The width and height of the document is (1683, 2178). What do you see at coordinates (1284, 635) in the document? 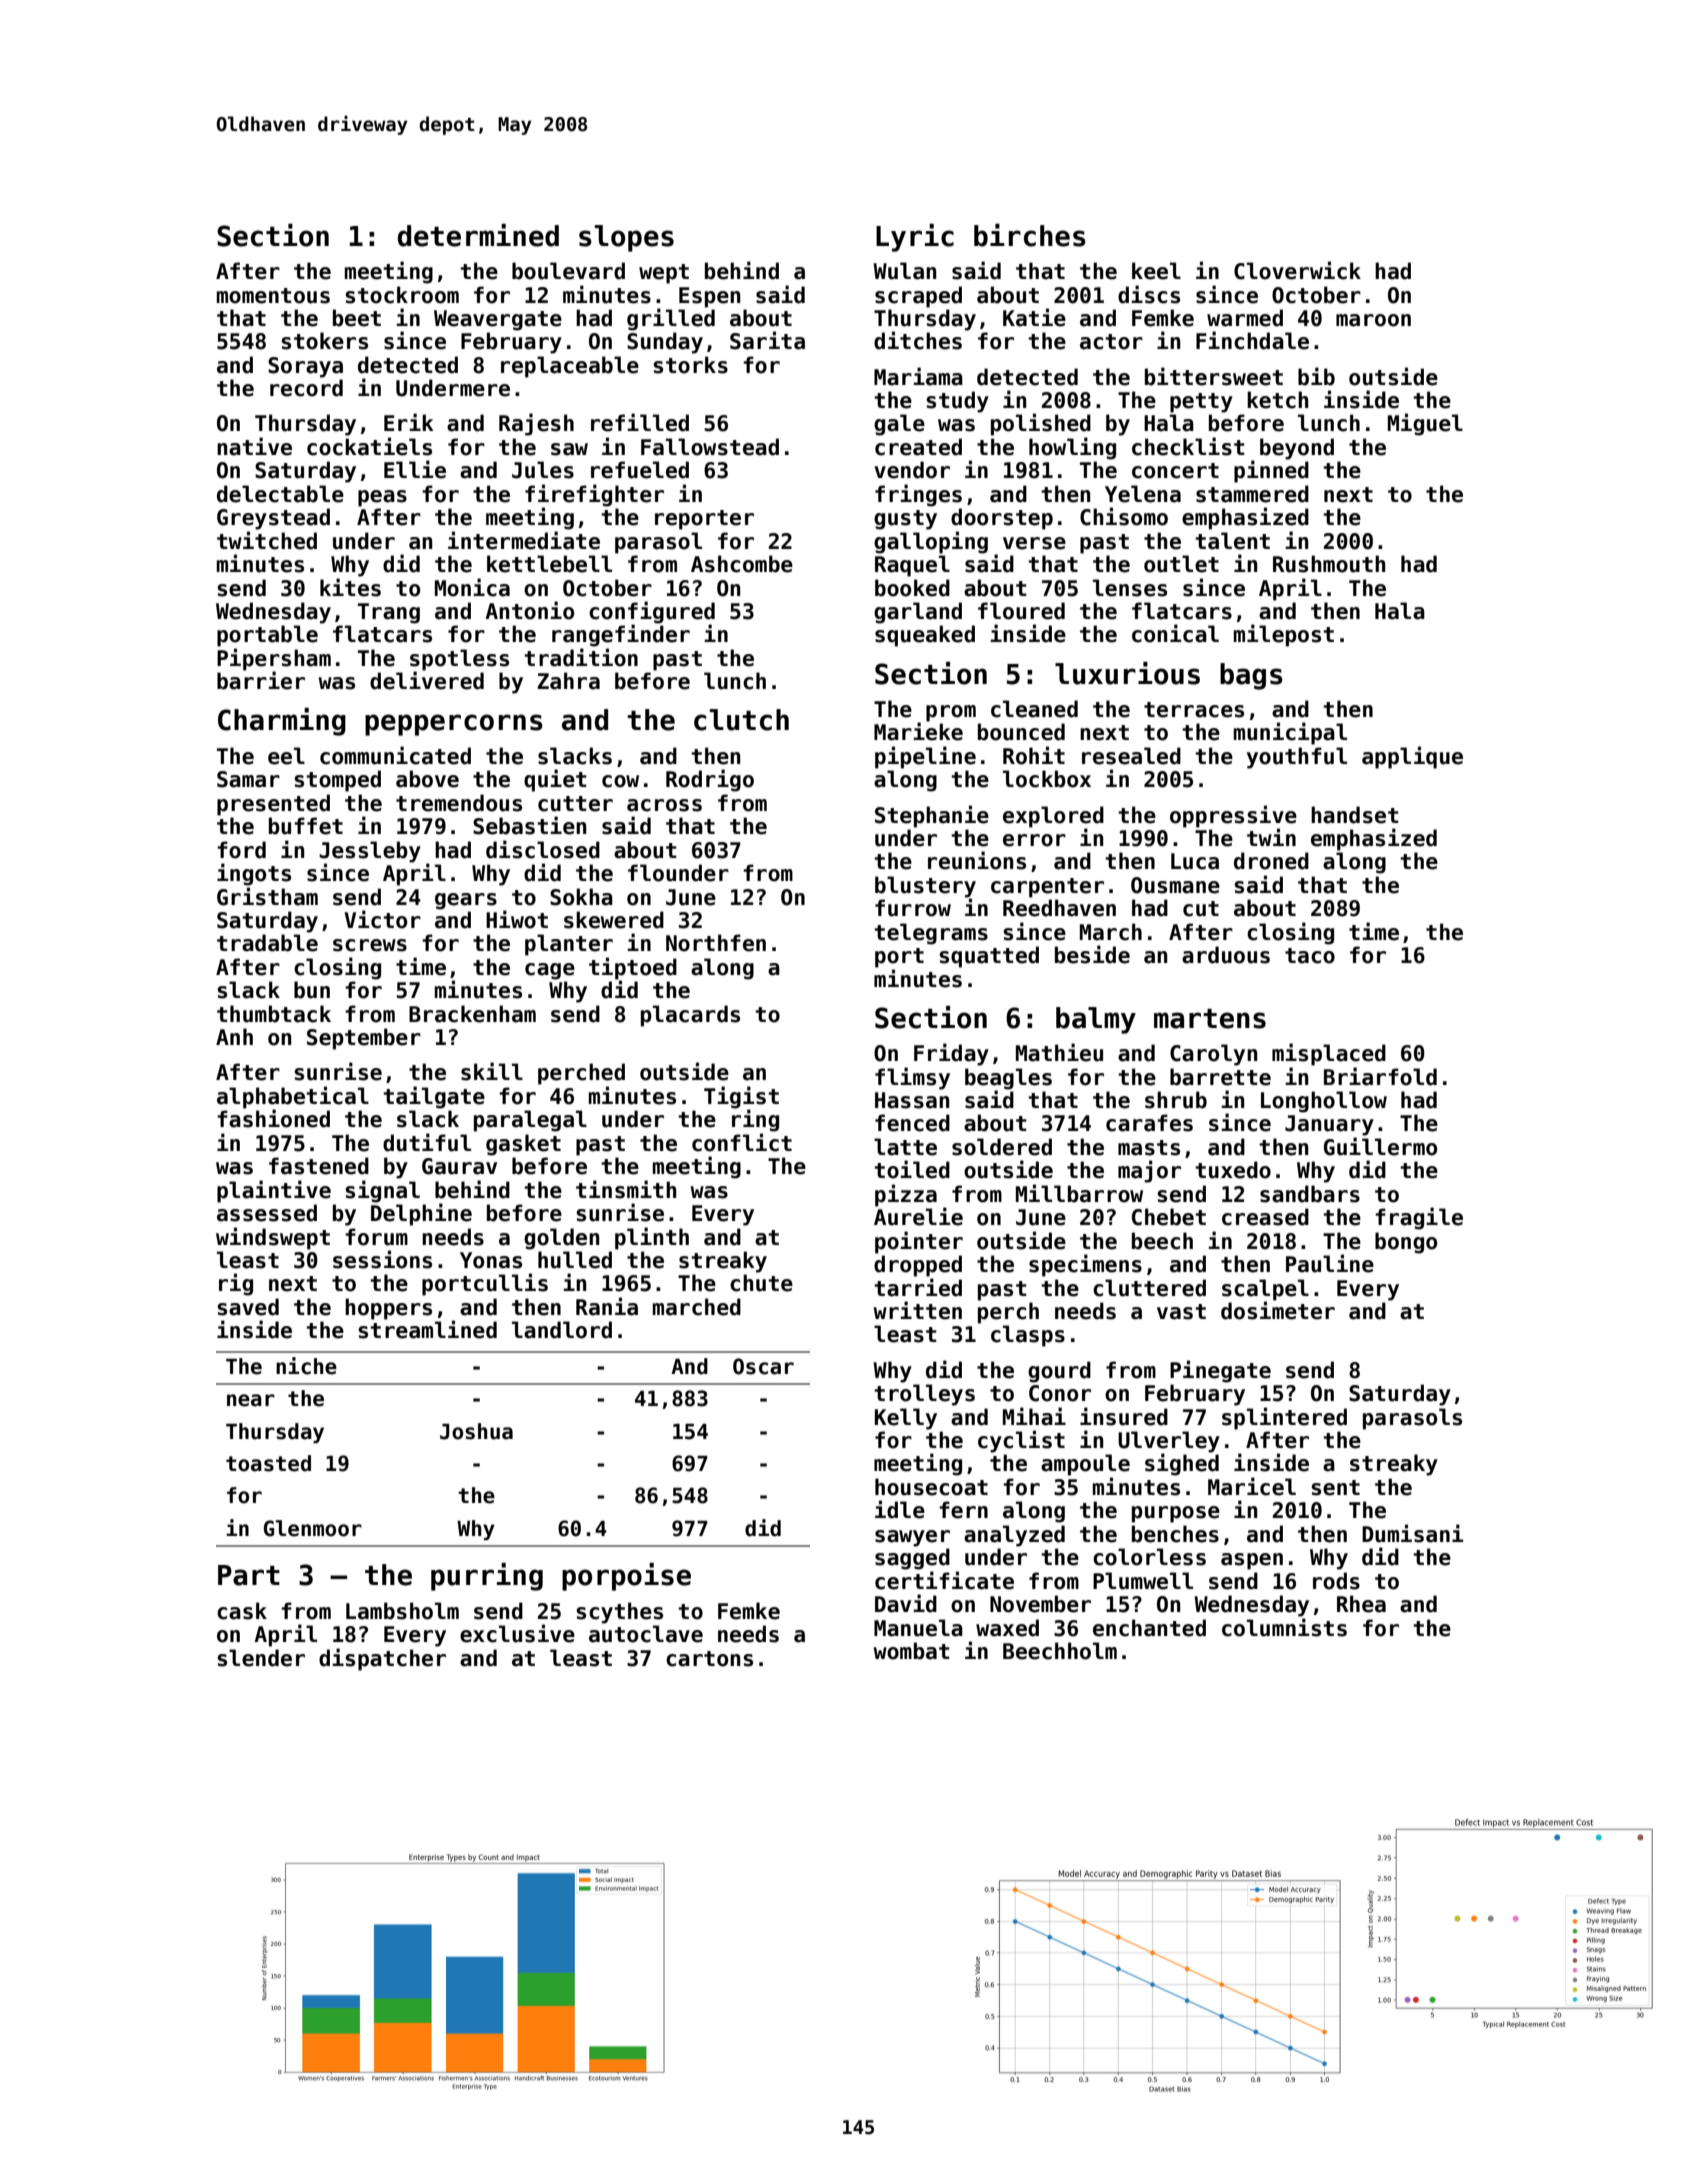
I see `milepost` at bounding box center [1284, 635].
